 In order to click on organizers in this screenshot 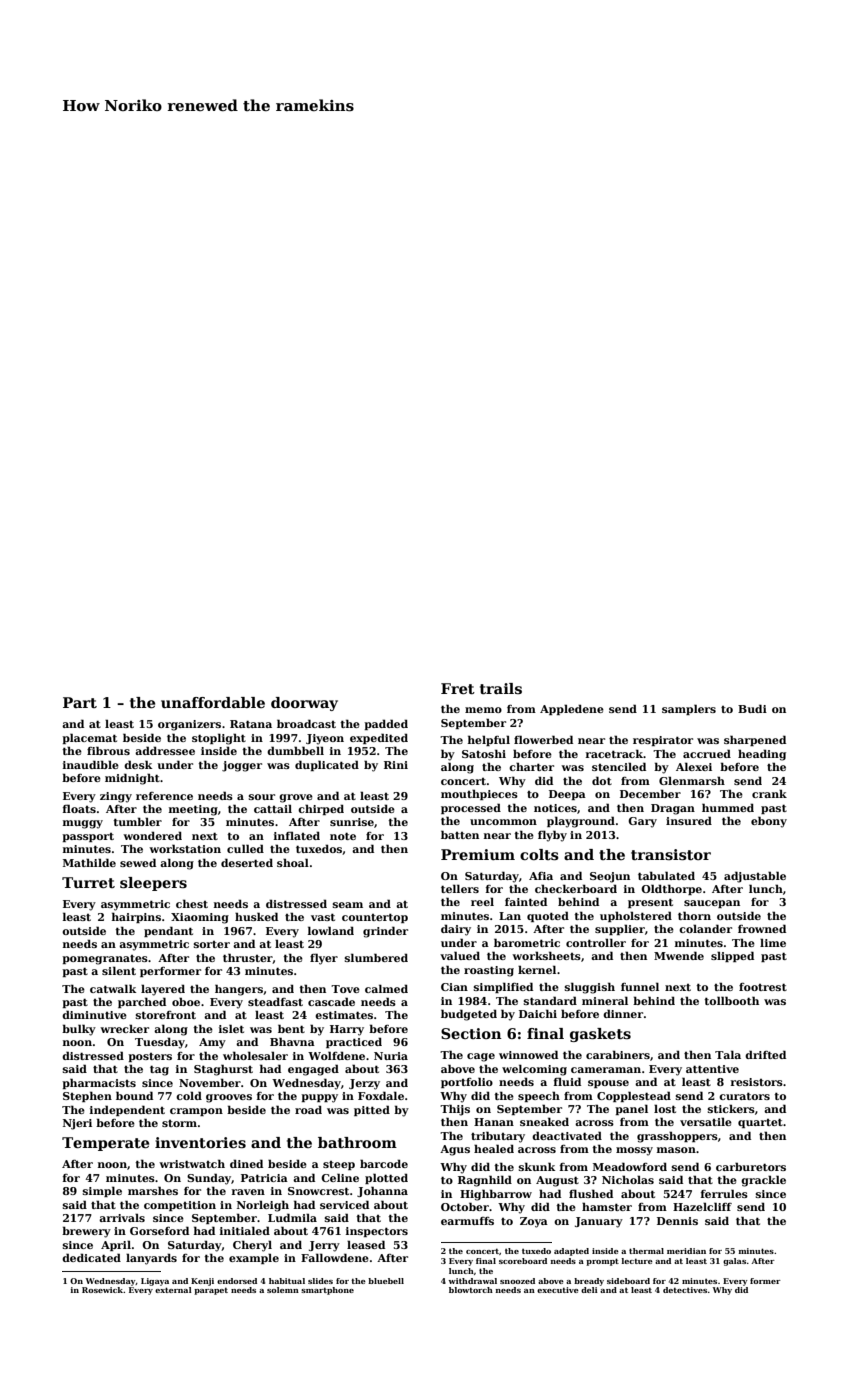, I will do `click(189, 725)`.
